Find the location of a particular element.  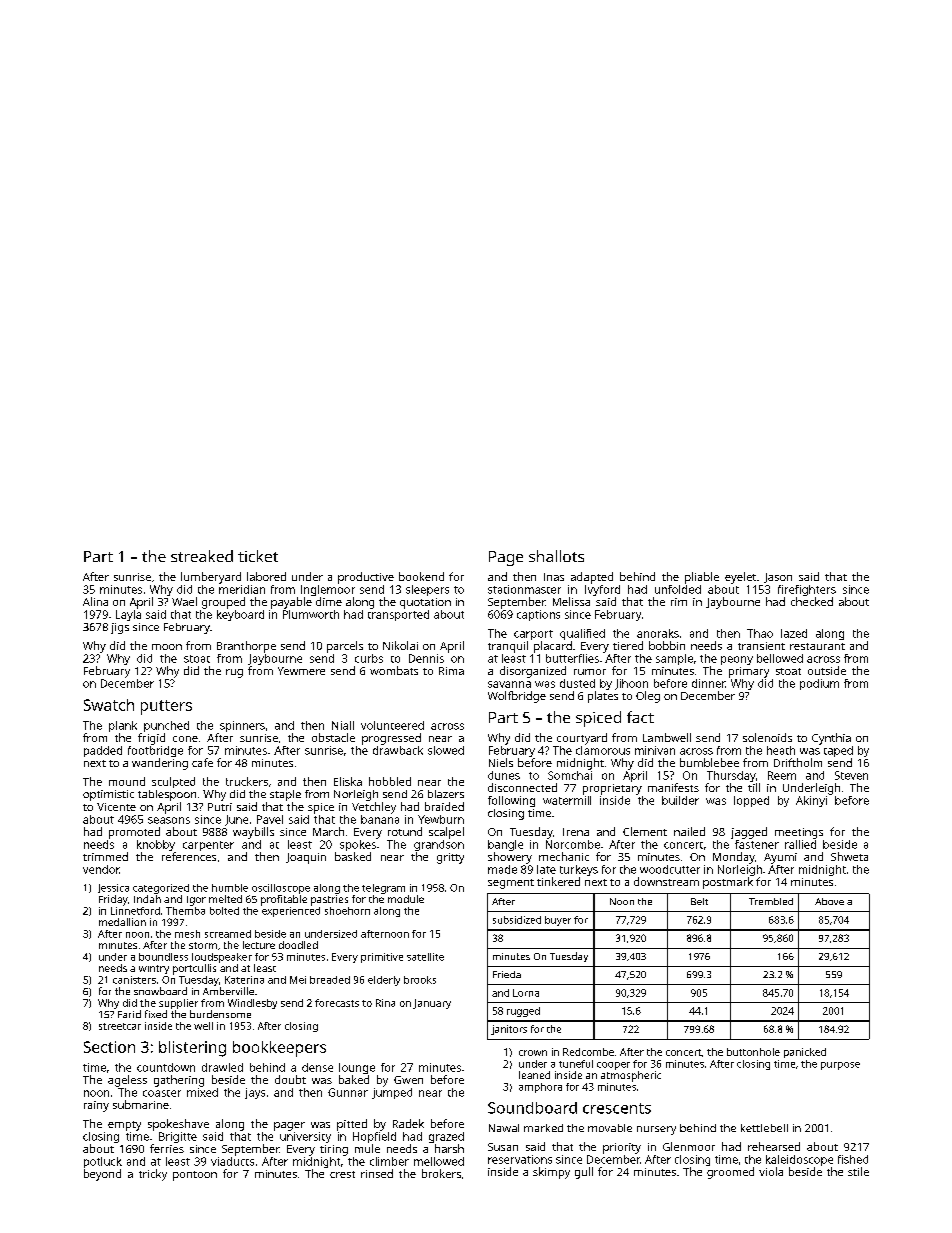

stile is located at coordinates (858, 1171).
